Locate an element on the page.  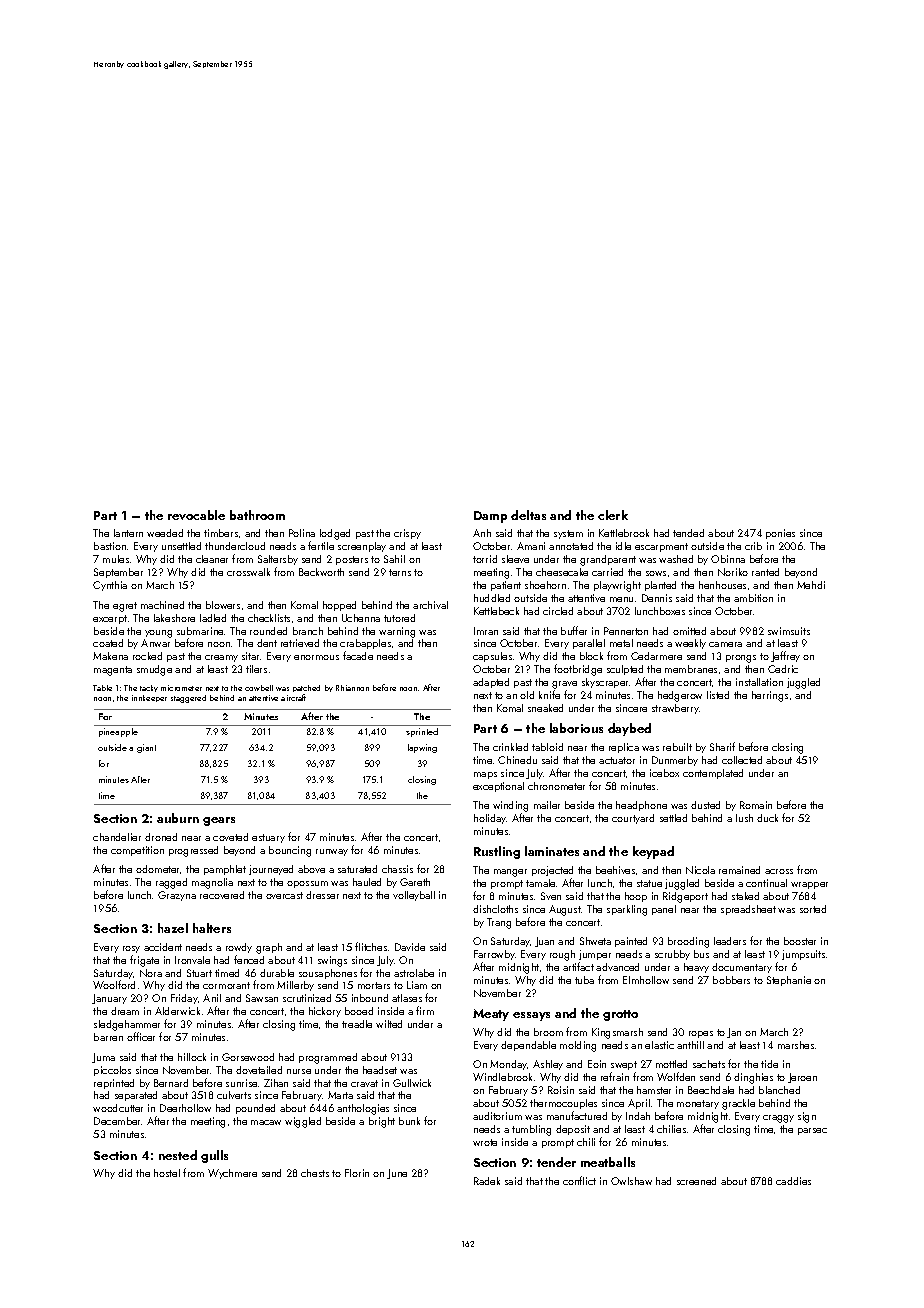
bouncing is located at coordinates (290, 851).
